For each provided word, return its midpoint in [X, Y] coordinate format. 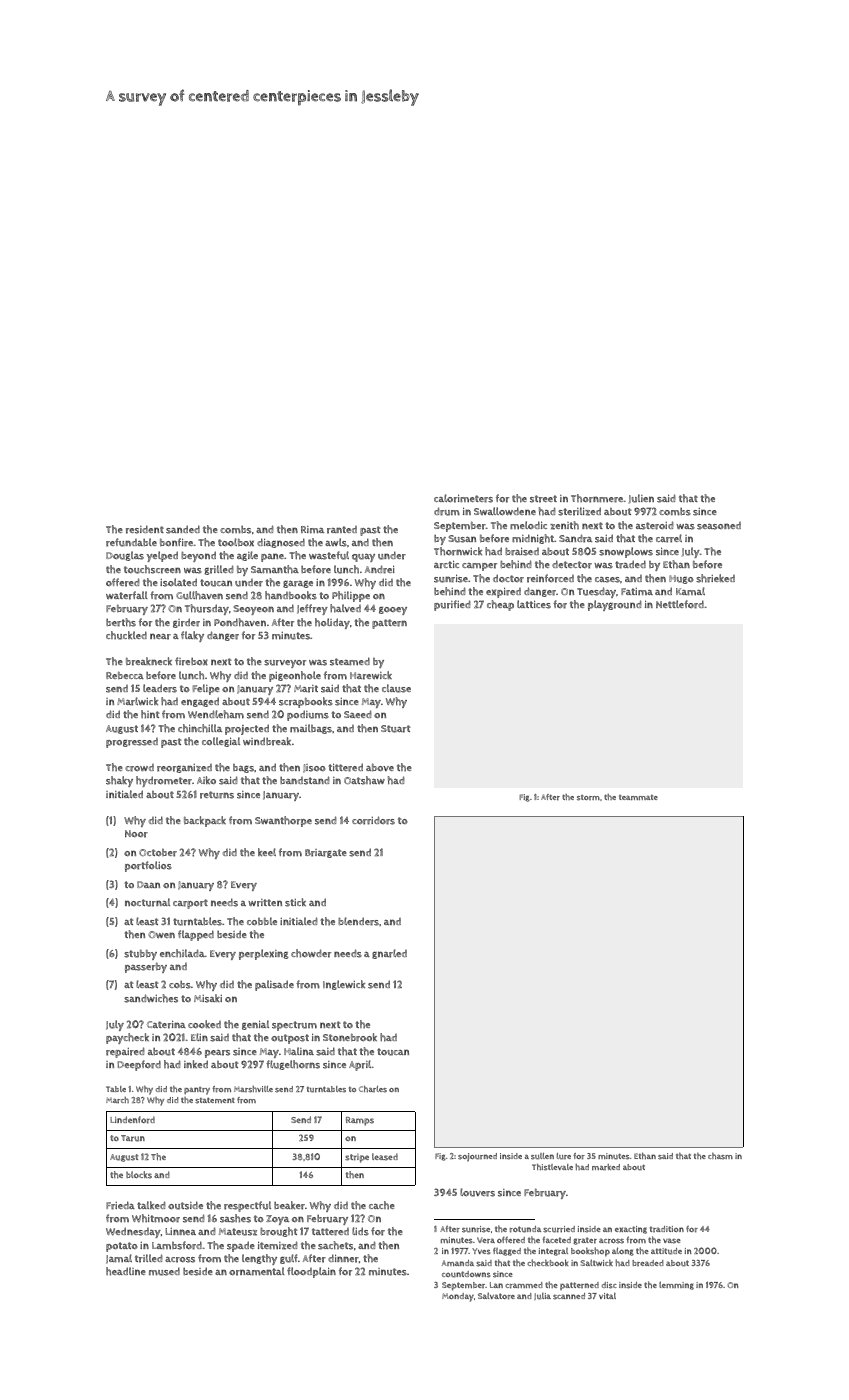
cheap [500, 605]
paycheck [127, 1038]
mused [164, 1271]
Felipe [206, 689]
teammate [638, 797]
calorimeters [463, 498]
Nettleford [680, 604]
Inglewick [344, 985]
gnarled [389, 954]
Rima [312, 530]
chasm [720, 1156]
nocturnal [147, 902]
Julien [641, 499]
